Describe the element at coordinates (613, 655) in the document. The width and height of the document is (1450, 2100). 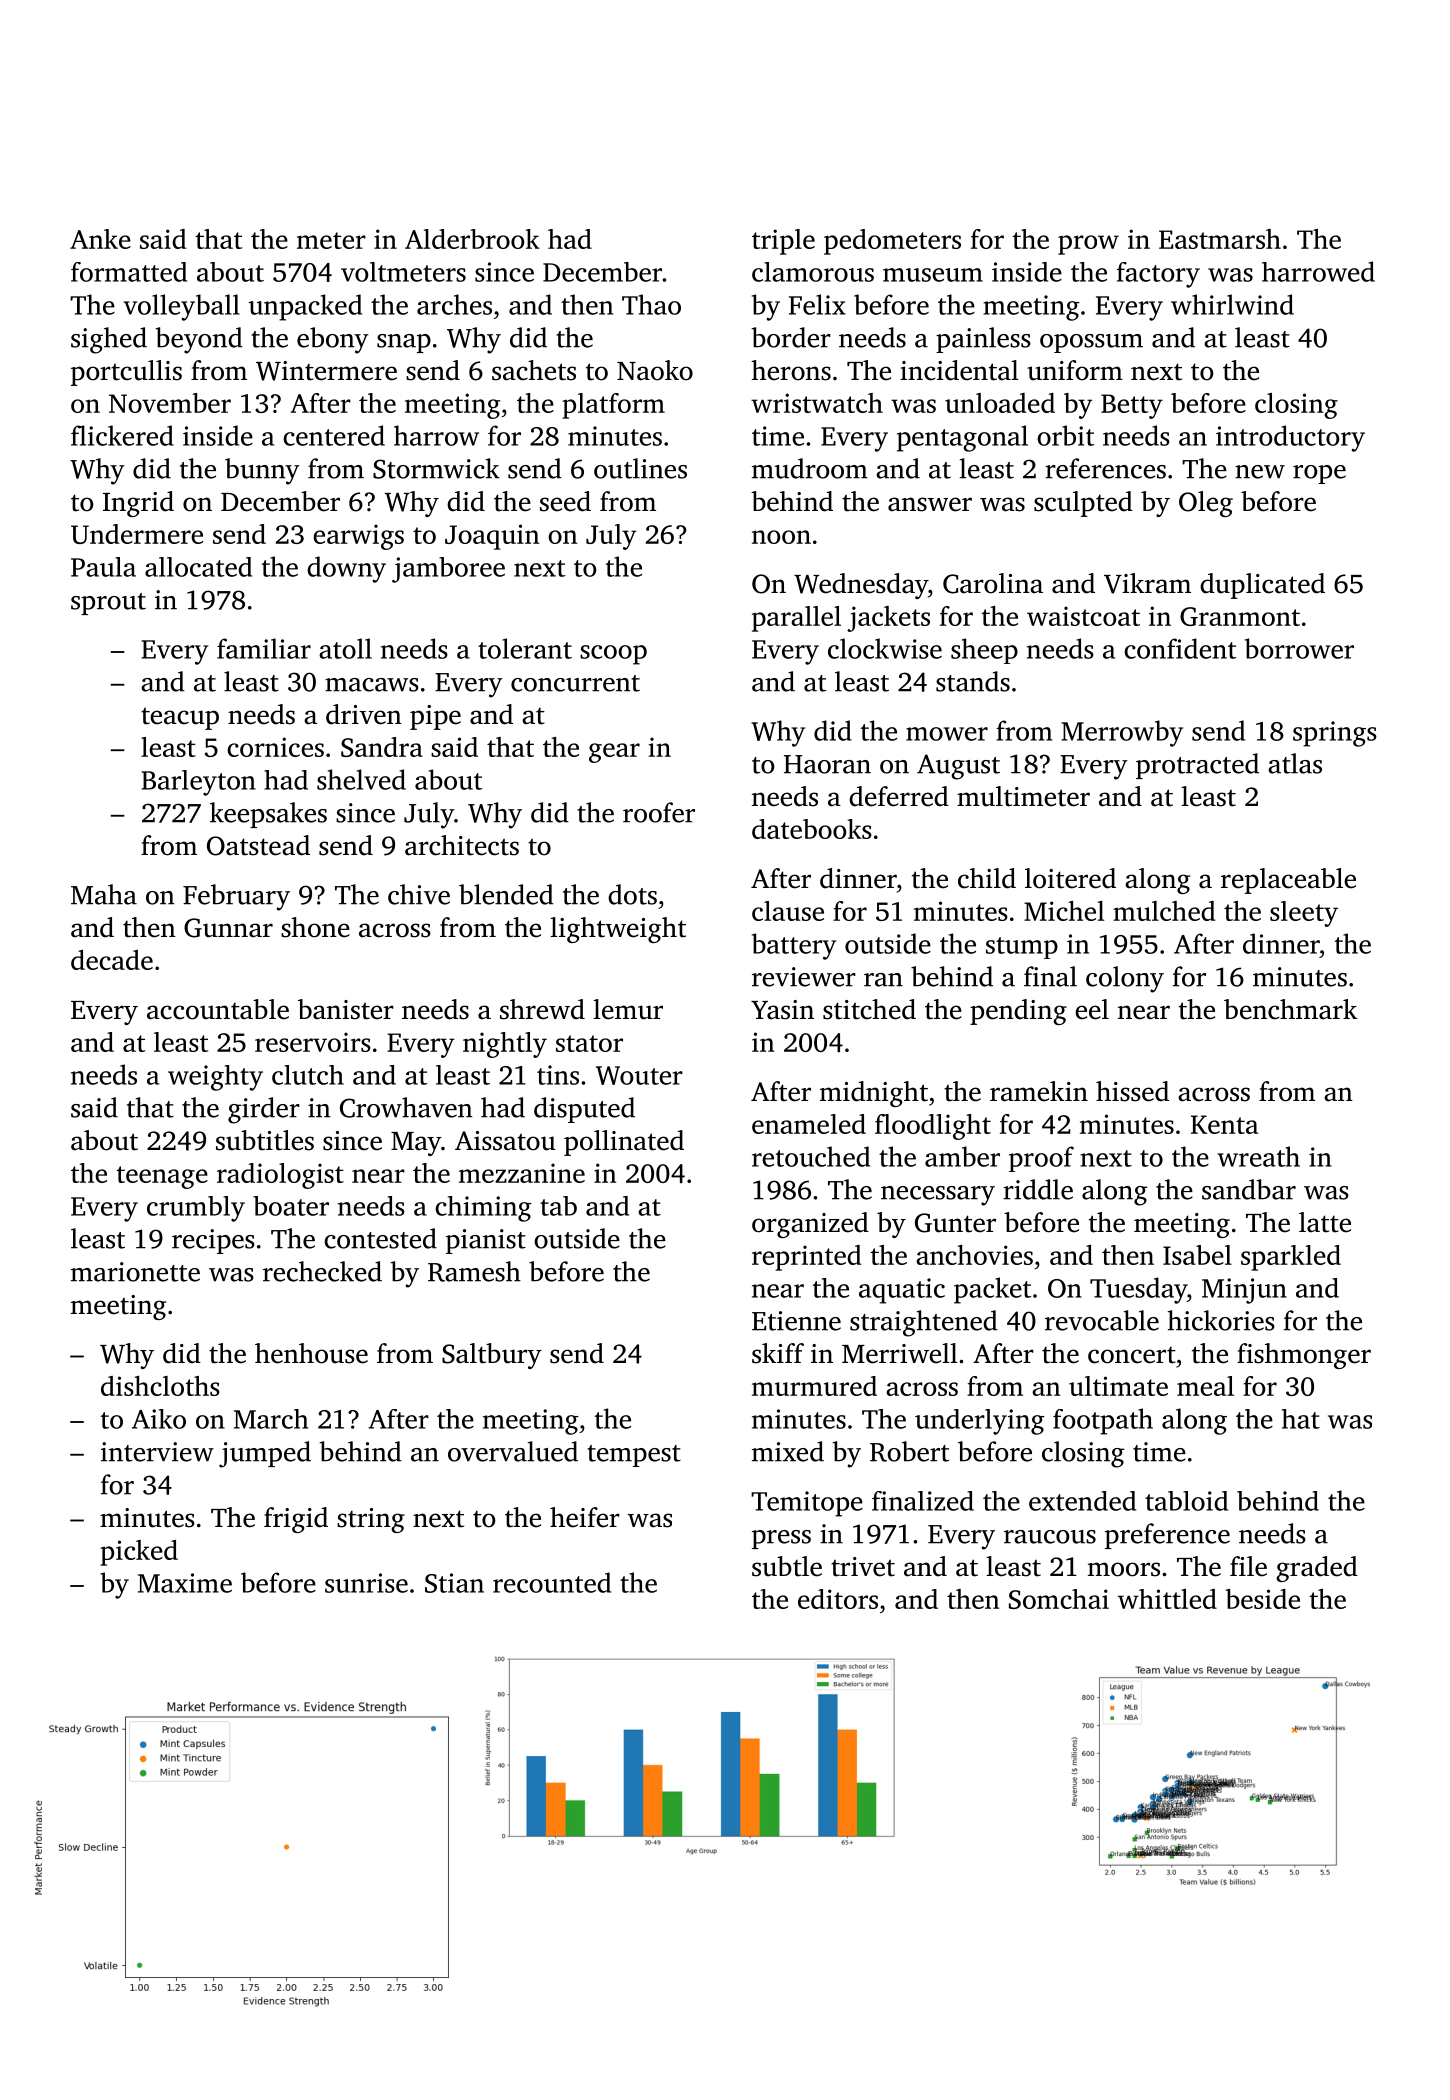
I see `scoop` at that location.
